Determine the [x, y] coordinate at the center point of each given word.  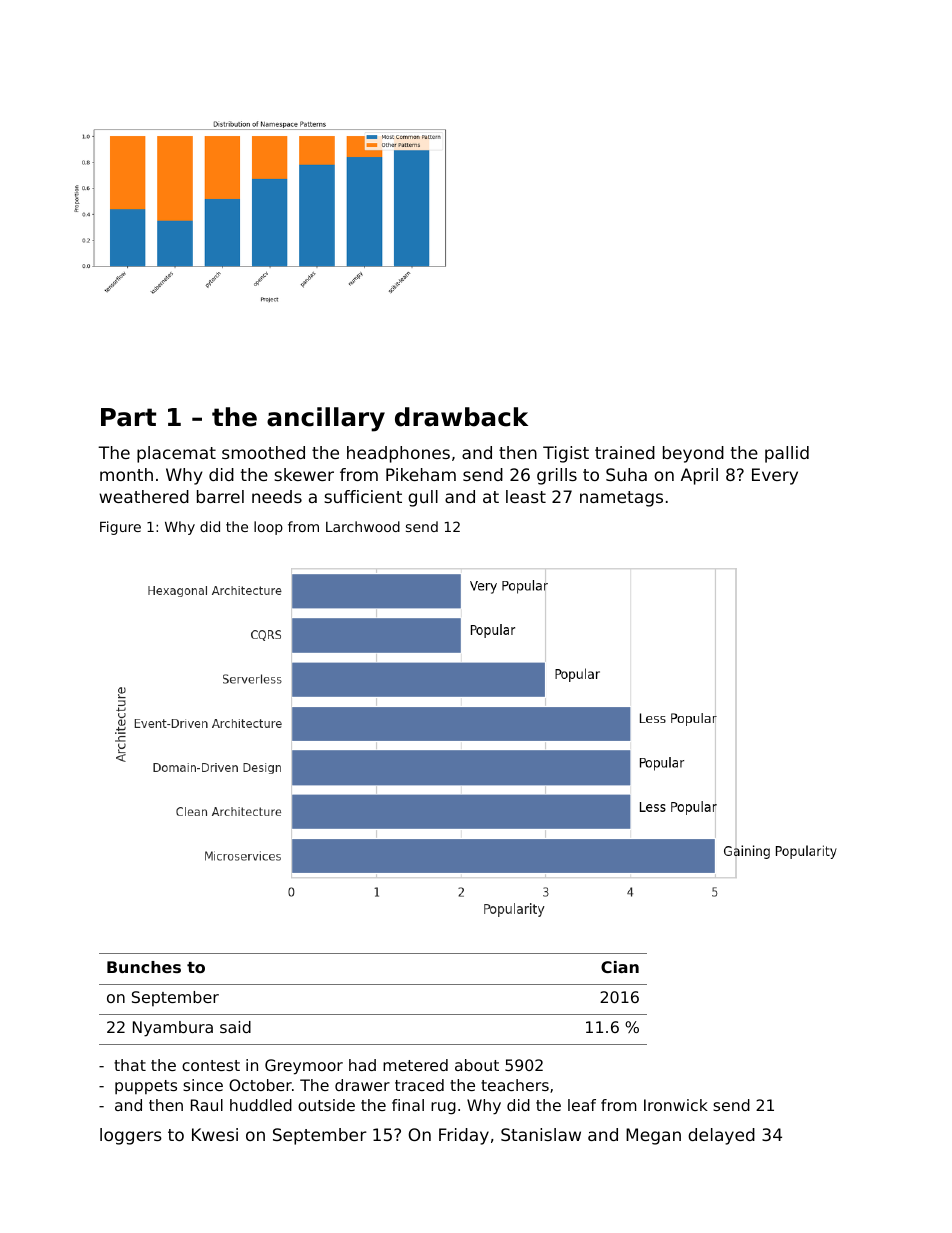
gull [423, 498]
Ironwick [676, 1105]
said [235, 1027]
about [477, 1065]
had [362, 1065]
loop [268, 528]
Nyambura [173, 1029]
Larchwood [363, 526]
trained [625, 452]
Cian [620, 967]
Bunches [144, 967]
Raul [207, 1105]
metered [415, 1065]
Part [128, 417]
